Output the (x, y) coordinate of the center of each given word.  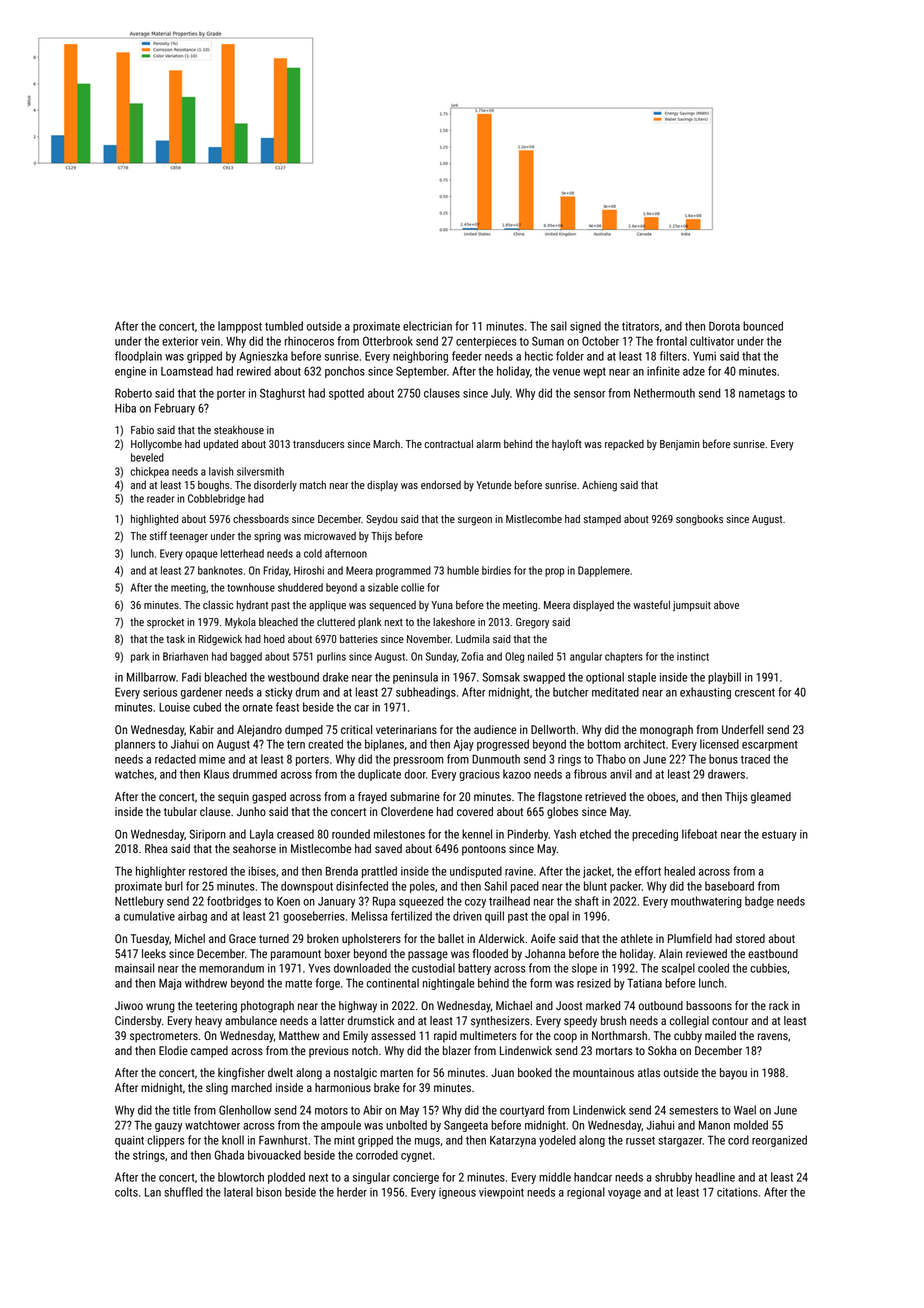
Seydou (381, 520)
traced (755, 759)
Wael (745, 1110)
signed (585, 327)
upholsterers (371, 940)
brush (613, 1020)
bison (269, 1192)
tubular (180, 811)
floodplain (138, 357)
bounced (763, 326)
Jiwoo (129, 1005)
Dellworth (553, 729)
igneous (457, 1193)
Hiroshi (309, 570)
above (726, 605)
